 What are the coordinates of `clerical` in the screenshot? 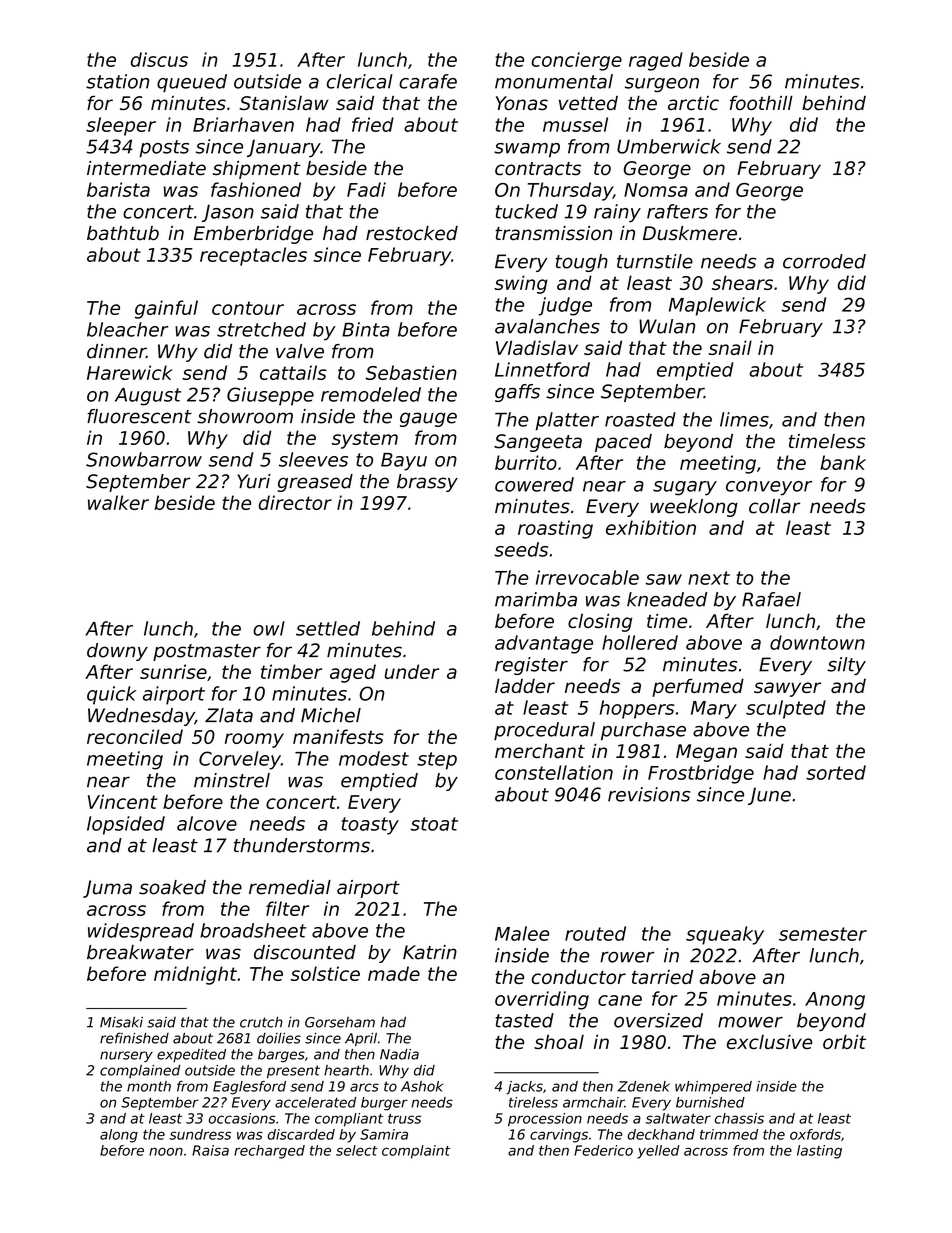 It's located at (360, 81).
